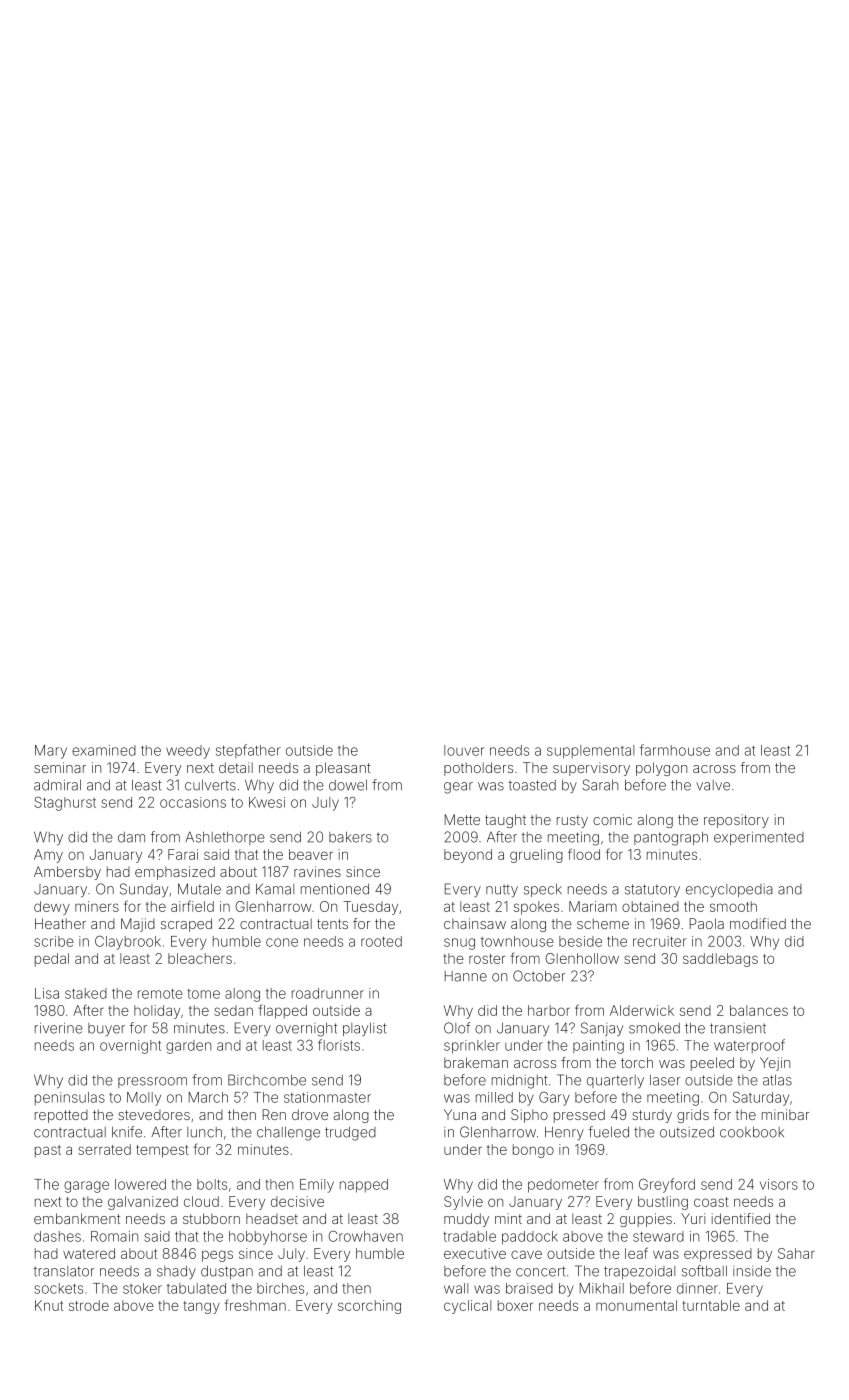 This document has width=849, height=1400. Describe the element at coordinates (327, 1097) in the document. I see `stationmaster` at that location.
